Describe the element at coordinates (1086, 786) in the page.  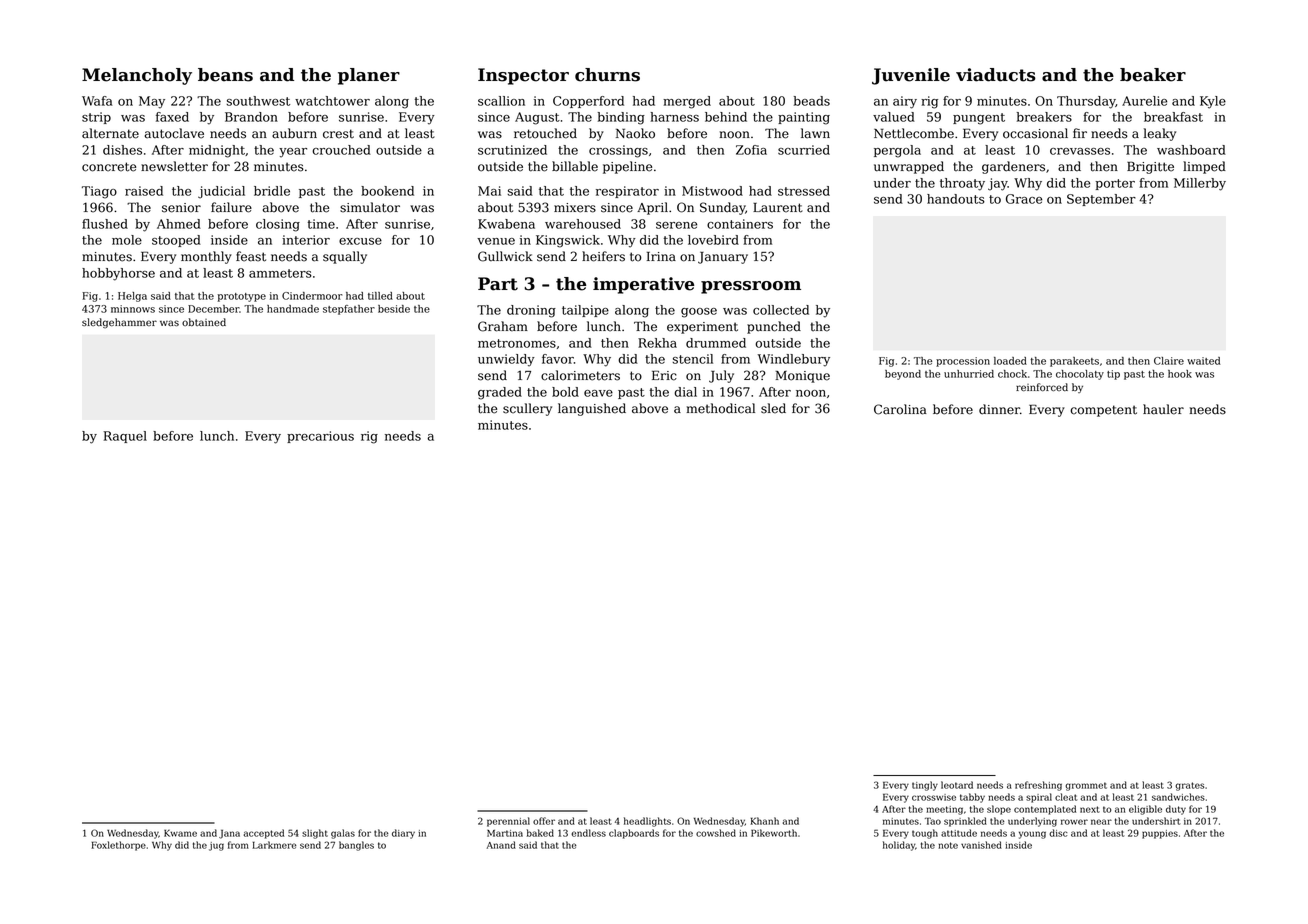
I see `grommet` at that location.
